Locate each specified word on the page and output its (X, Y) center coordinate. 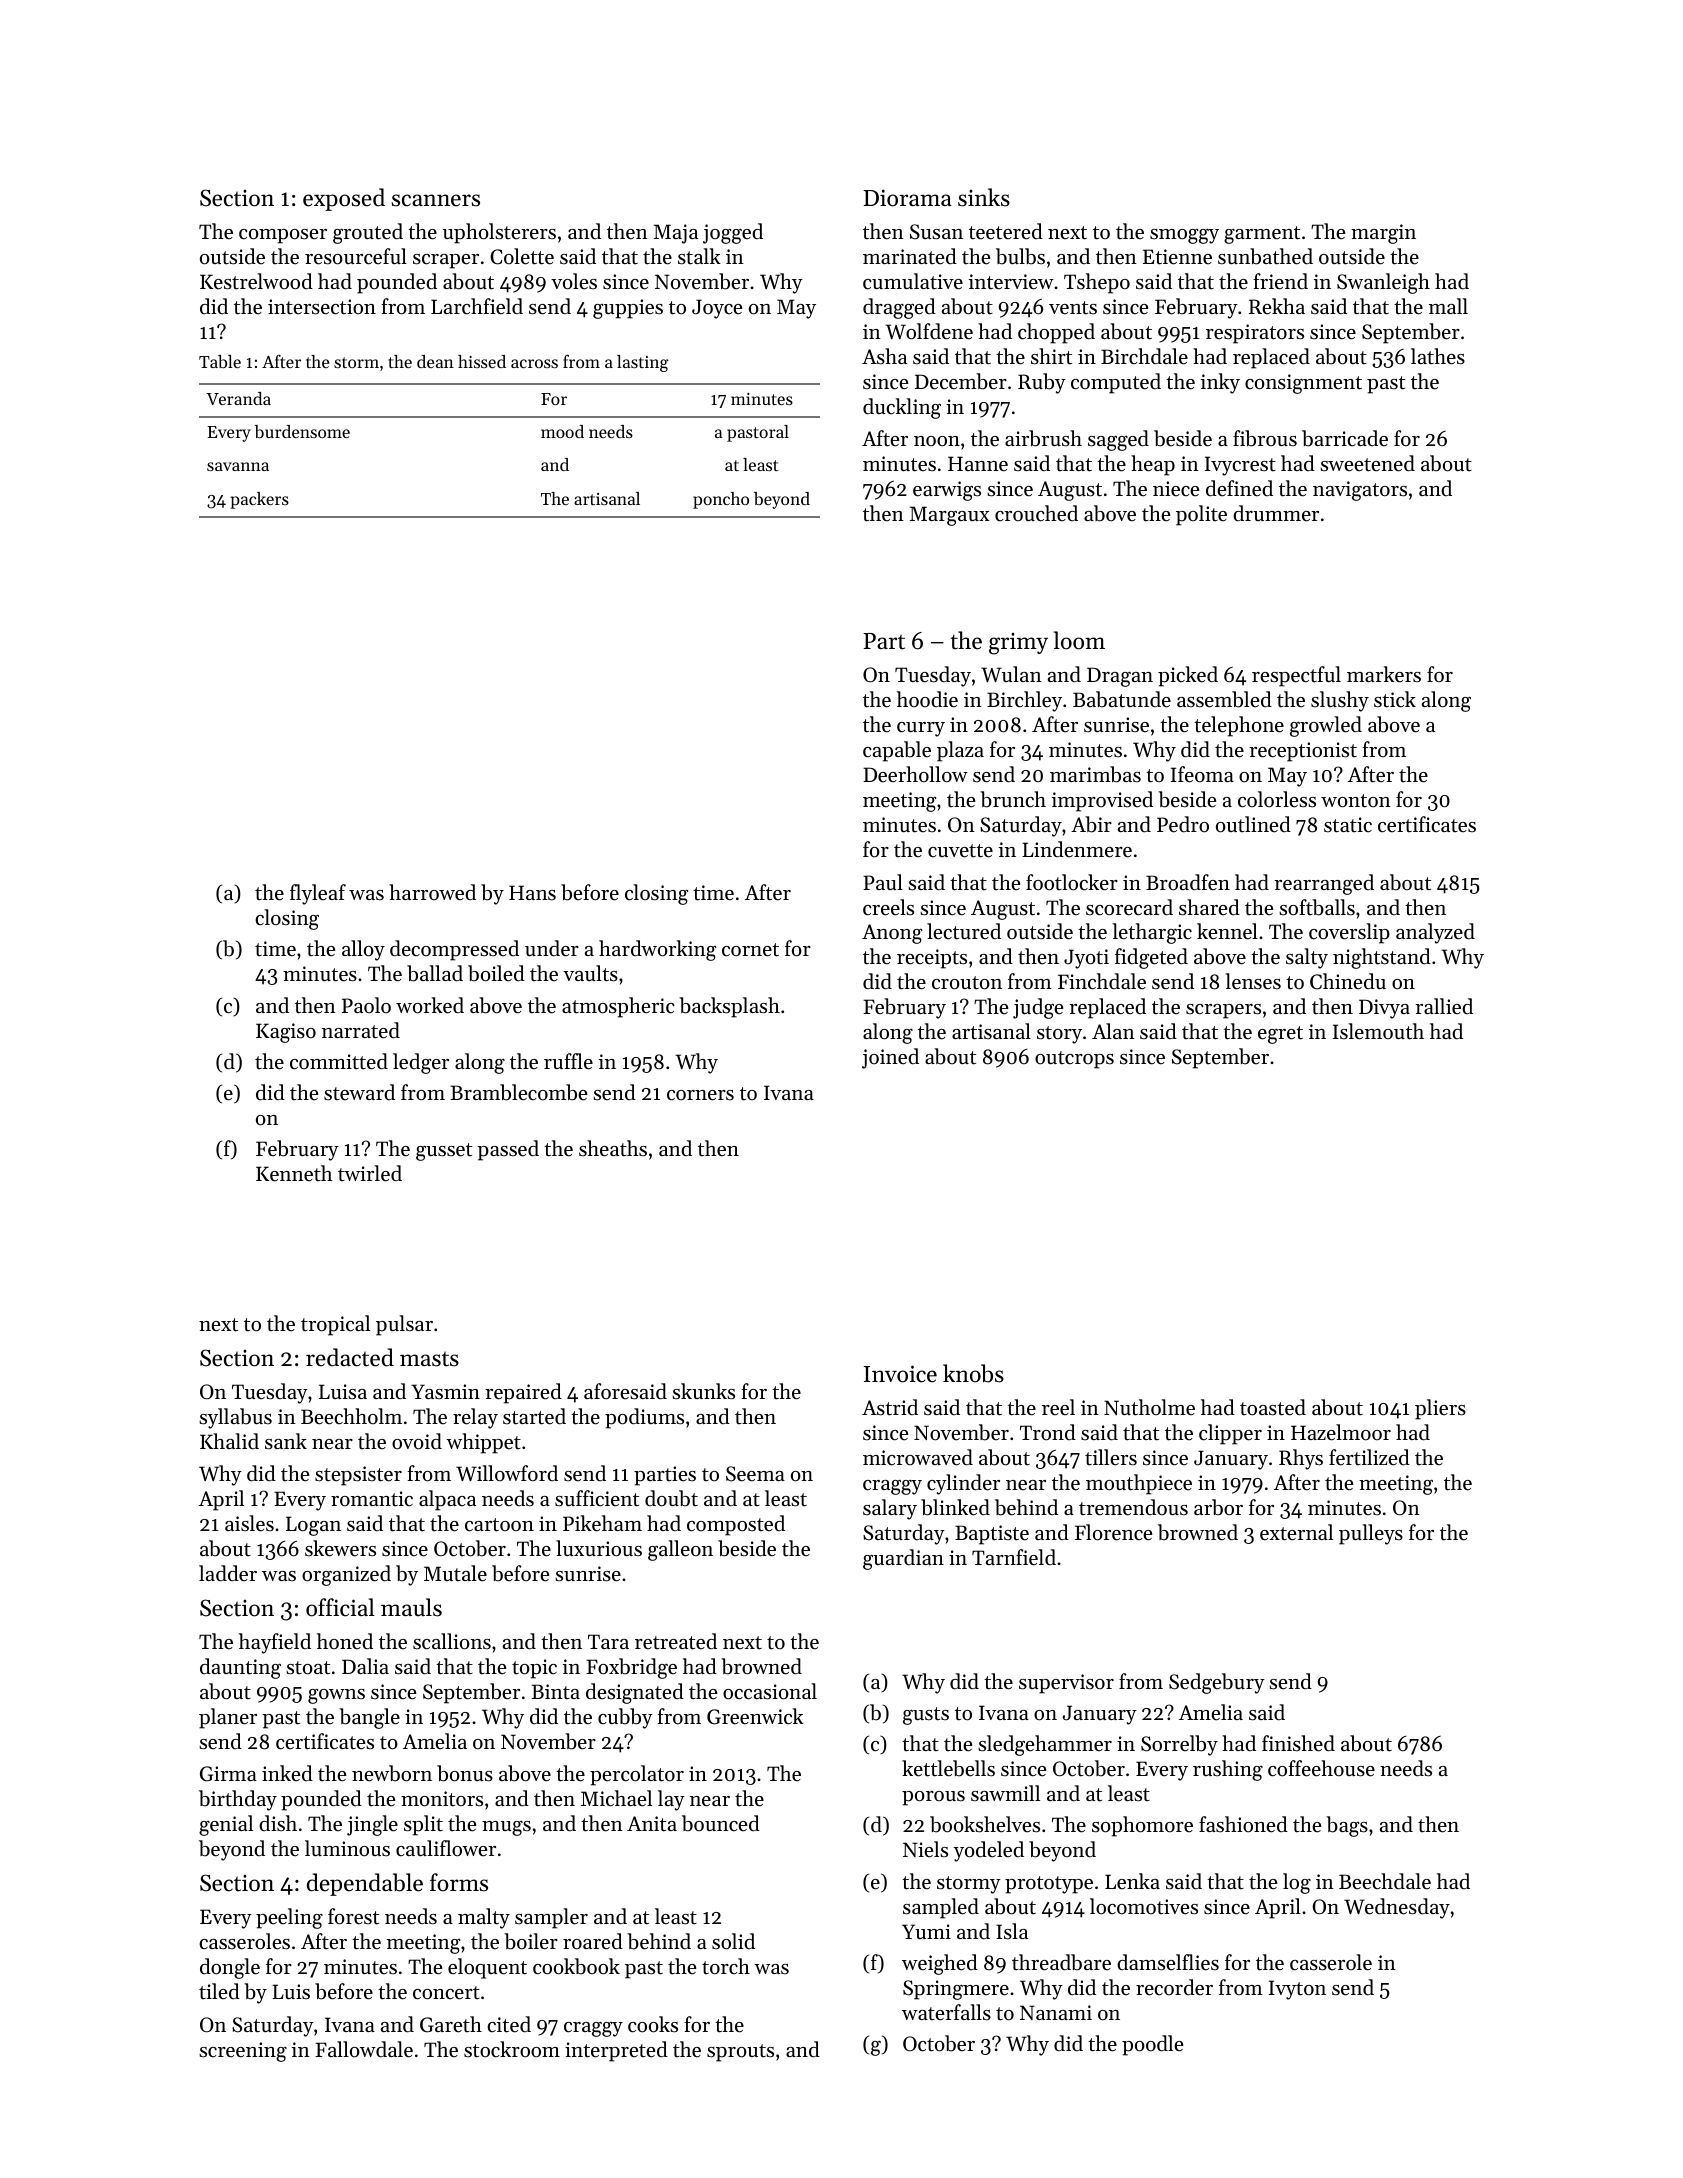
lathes (1438, 356)
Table (220, 361)
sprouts (740, 2053)
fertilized (1369, 1457)
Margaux (950, 516)
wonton (1356, 801)
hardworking (657, 950)
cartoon (499, 1525)
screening (243, 2052)
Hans (532, 892)
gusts (926, 1716)
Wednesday (1397, 1908)
